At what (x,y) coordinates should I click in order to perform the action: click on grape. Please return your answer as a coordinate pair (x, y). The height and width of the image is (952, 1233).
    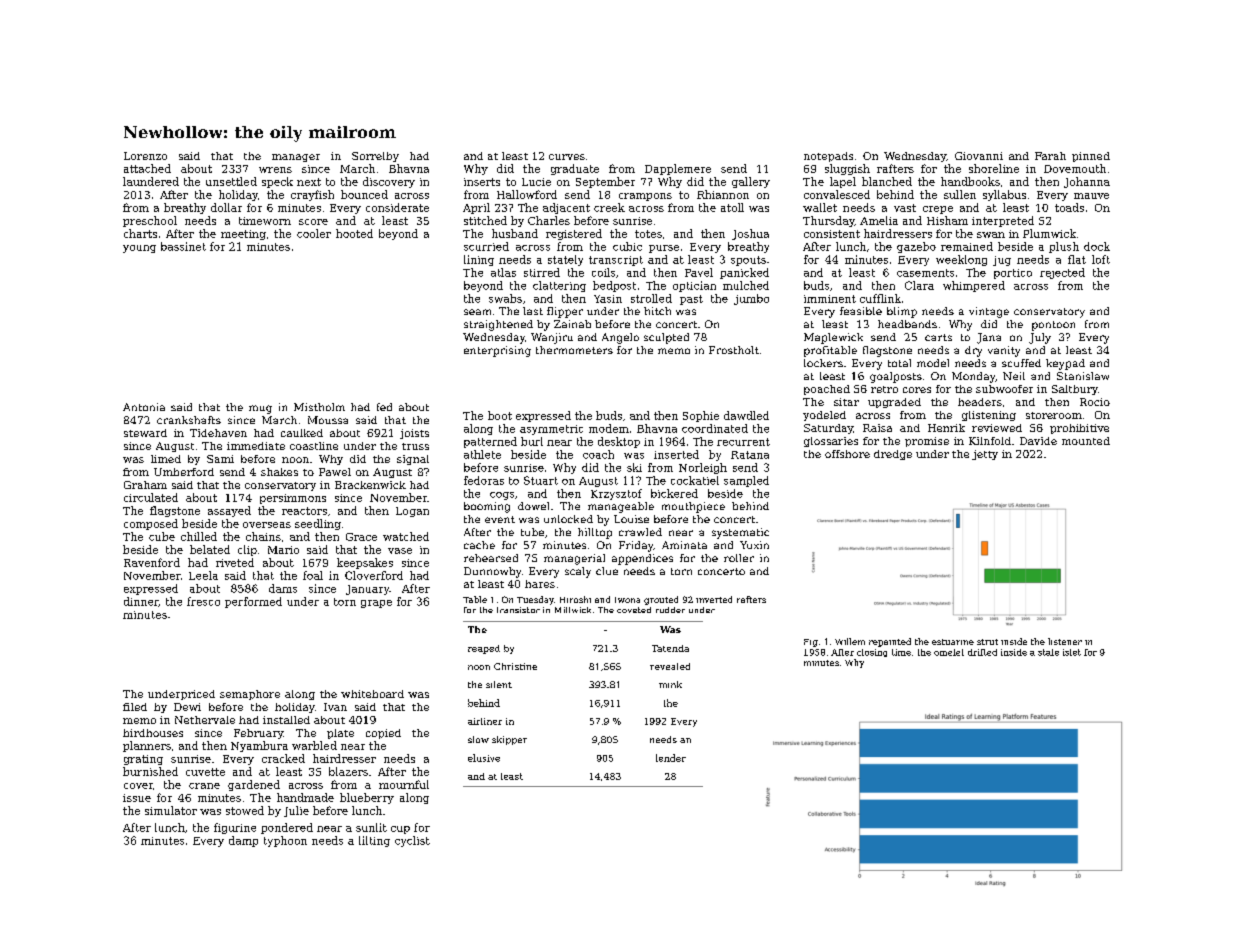
    Looking at the image, I should click on (376, 604).
